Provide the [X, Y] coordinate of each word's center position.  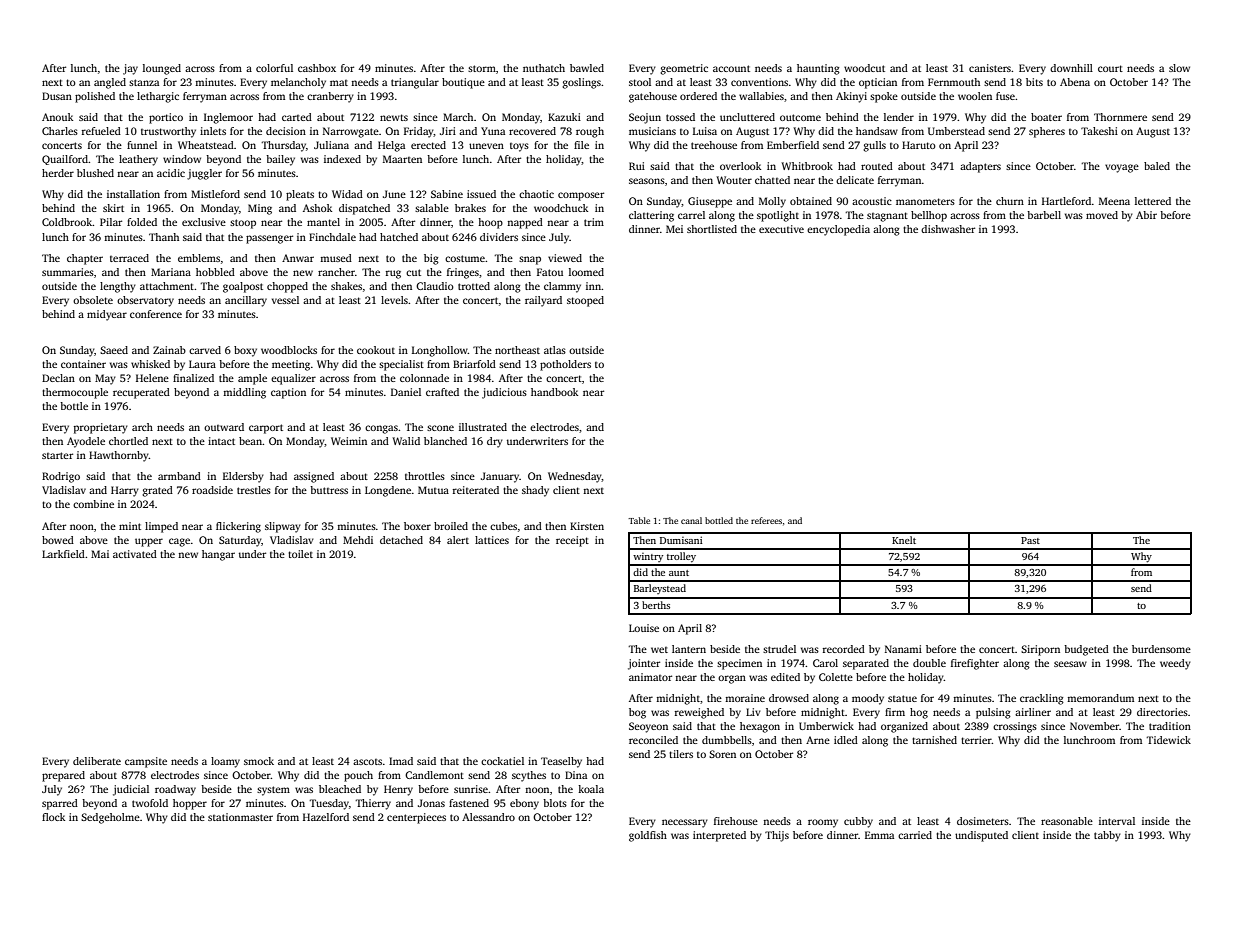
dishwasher [948, 229]
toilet [300, 554]
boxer [417, 526]
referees [766, 520]
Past [1030, 540]
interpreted [719, 836]
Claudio [435, 286]
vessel [285, 300]
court [1110, 68]
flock [53, 817]
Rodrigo [61, 477]
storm [482, 68]
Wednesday [575, 477]
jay [130, 69]
